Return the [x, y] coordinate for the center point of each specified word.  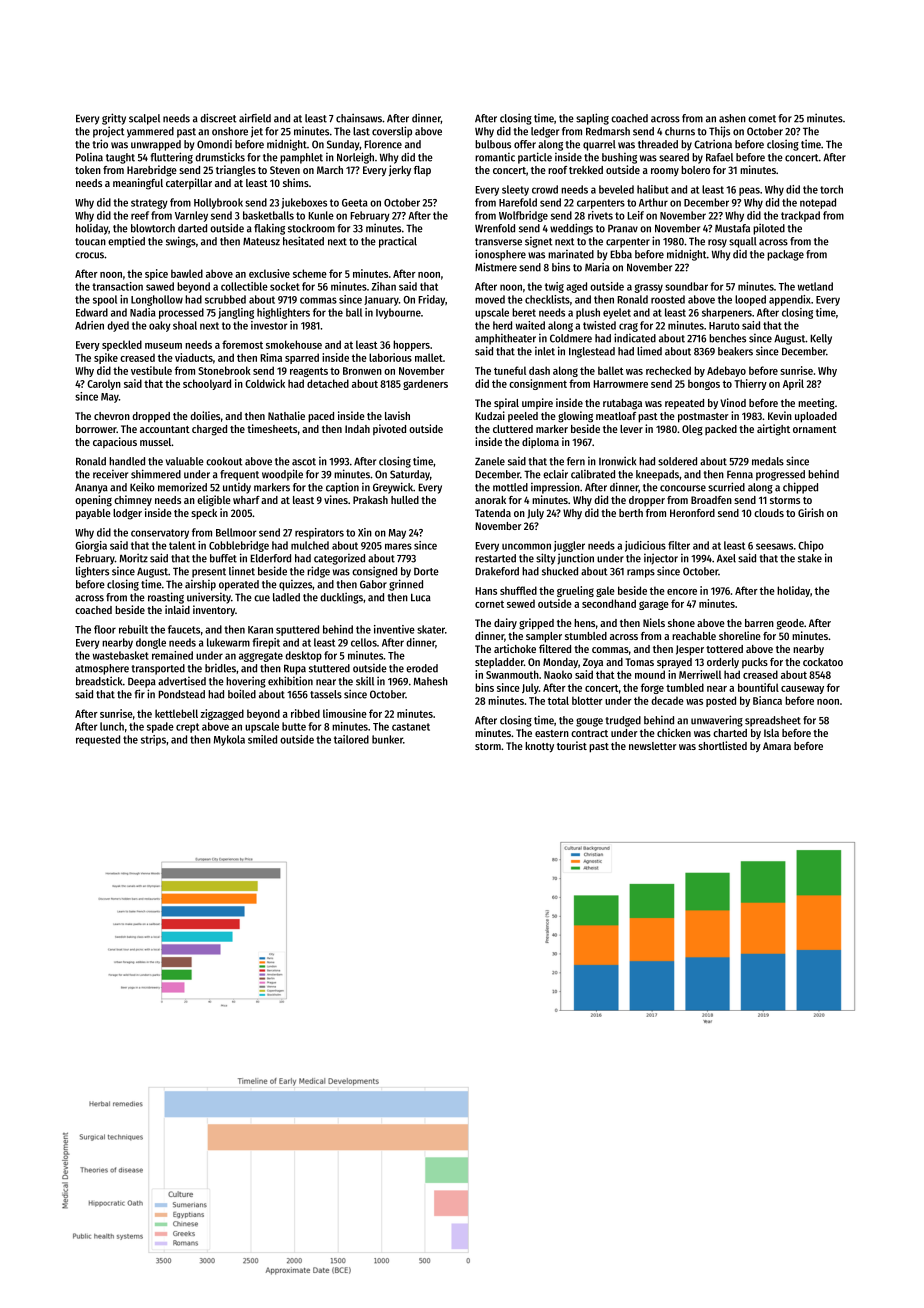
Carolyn [104, 384]
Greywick [393, 488]
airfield [255, 118]
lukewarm [228, 642]
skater [431, 629]
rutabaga [622, 404]
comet [762, 119]
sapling [592, 119]
